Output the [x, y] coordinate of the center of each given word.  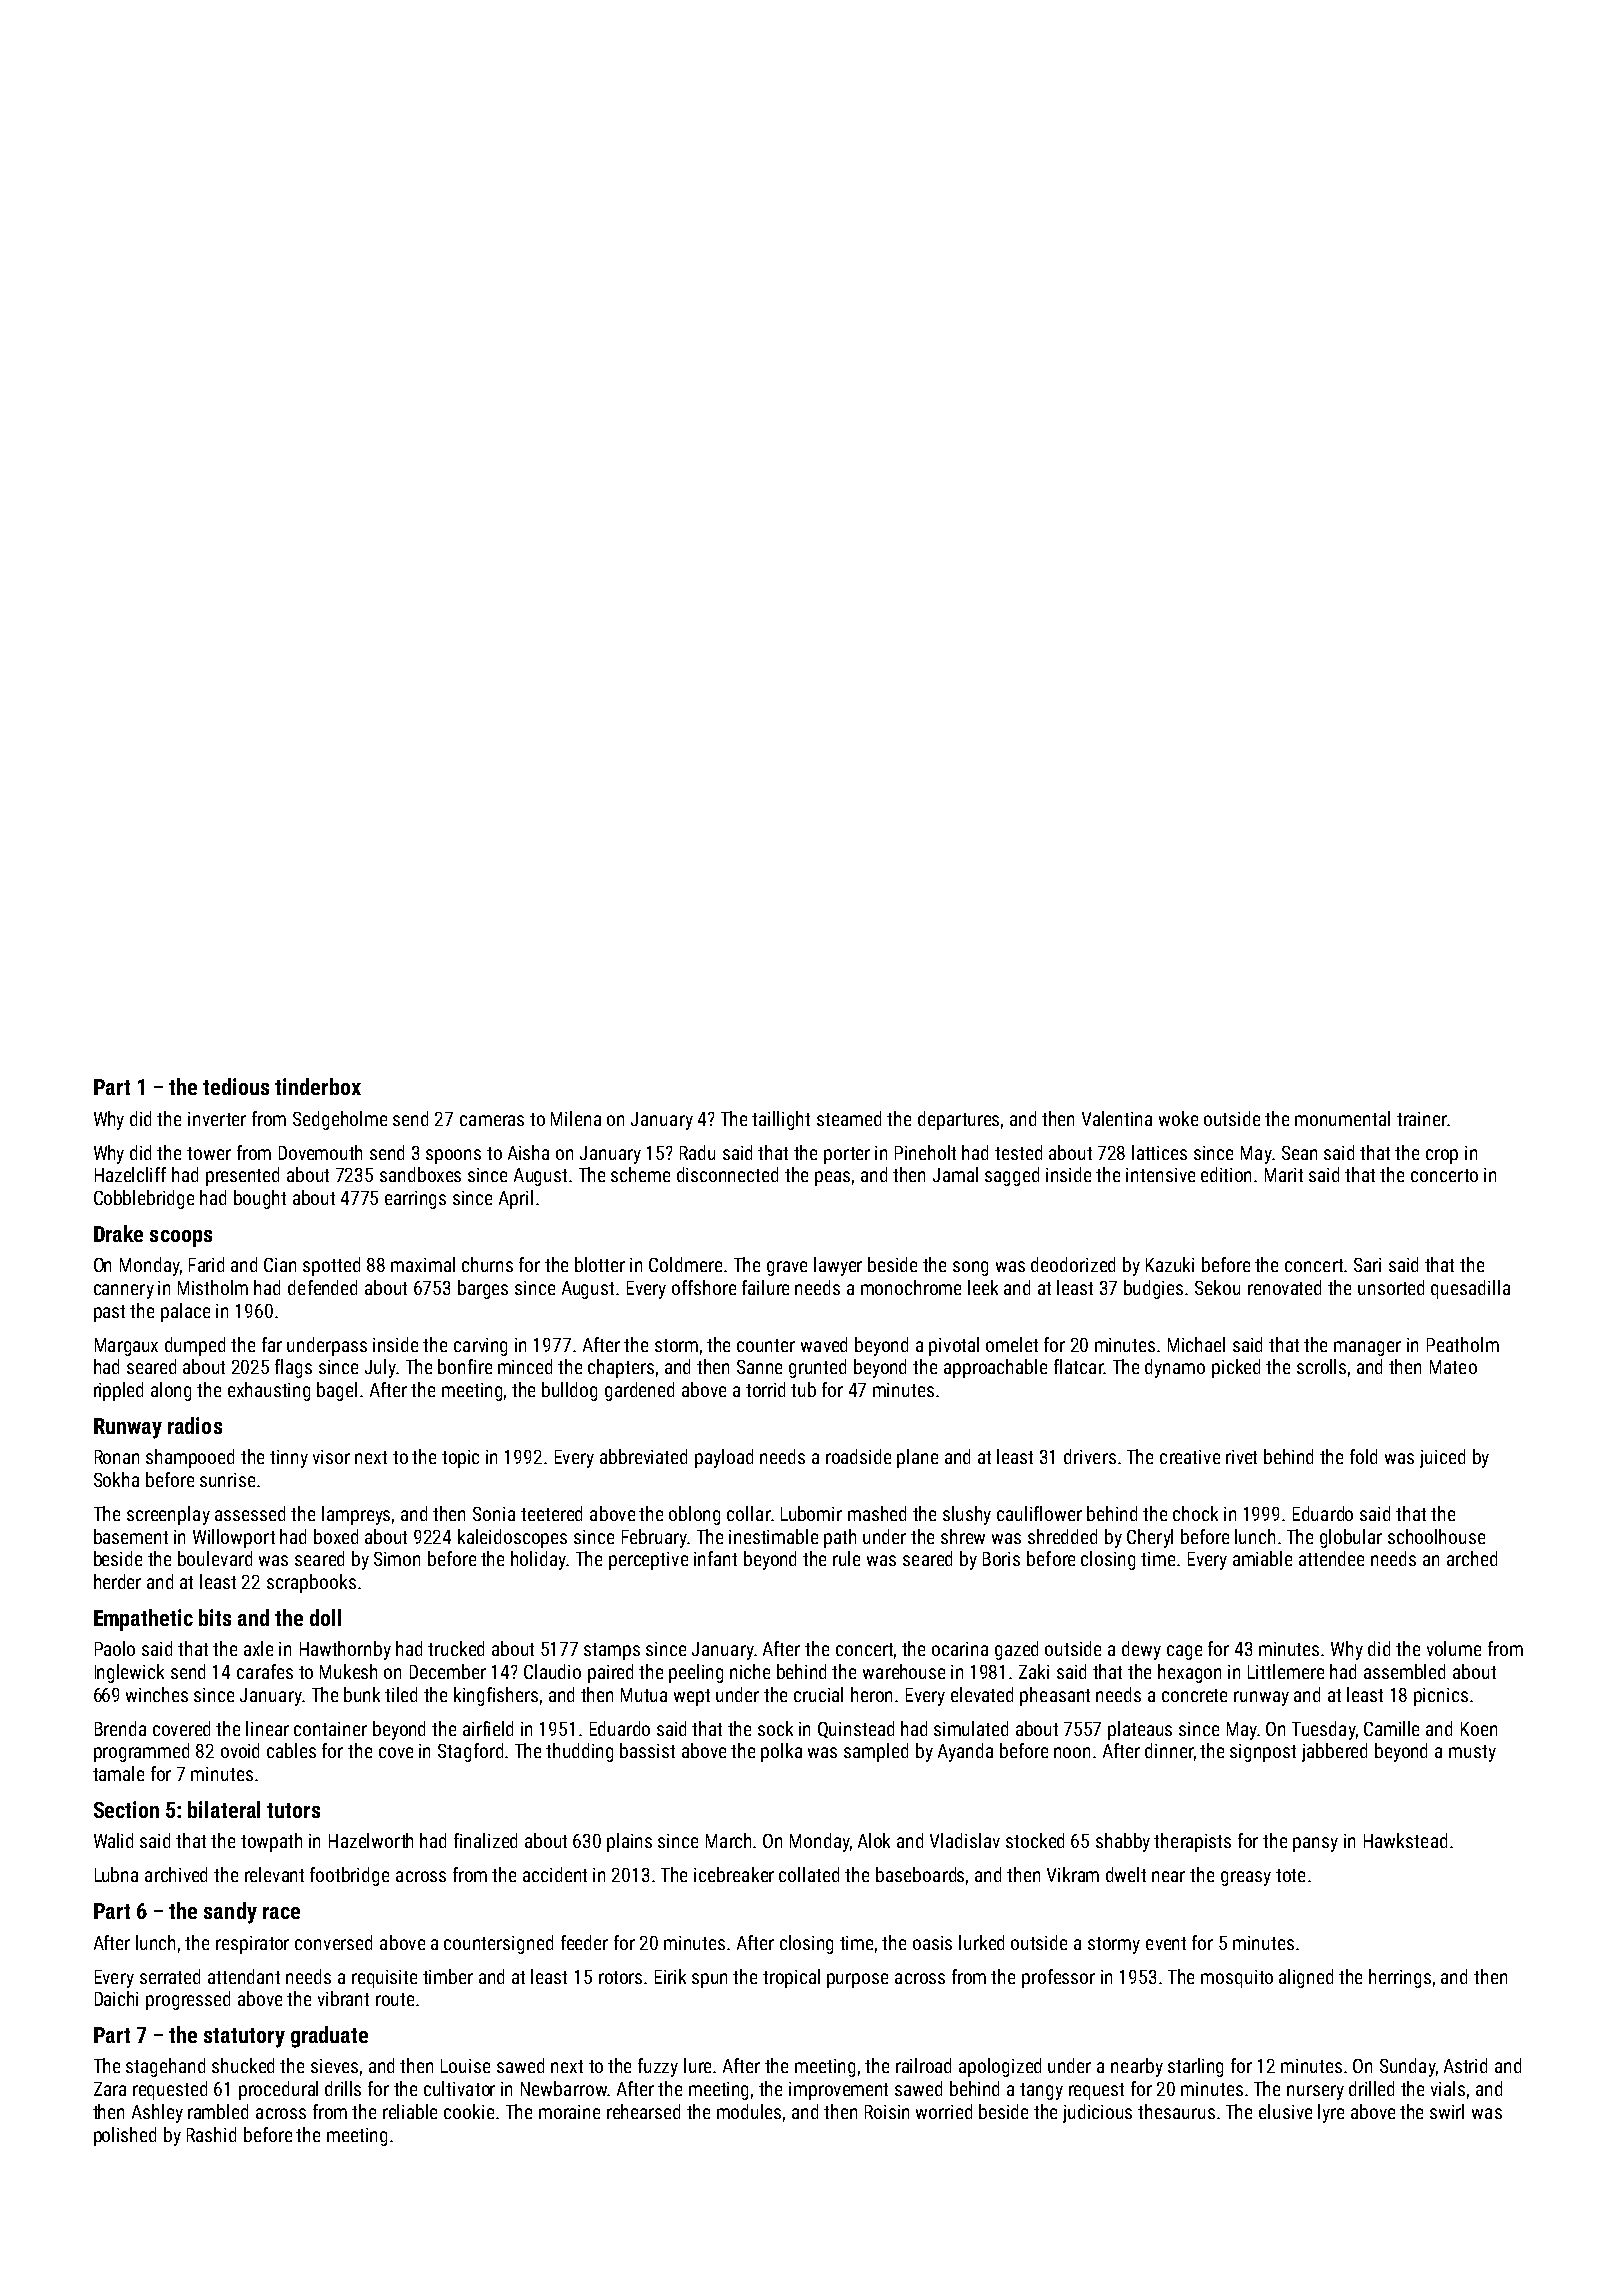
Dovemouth [320, 1152]
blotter [600, 1264]
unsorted [1391, 1287]
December [448, 1671]
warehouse [904, 1671]
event [1166, 1943]
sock [775, 1728]
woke [1178, 1118]
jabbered [1334, 1752]
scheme [640, 1174]
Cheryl [1150, 1538]
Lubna [116, 1874]
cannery [124, 1291]
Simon [397, 1559]
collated [809, 1874]
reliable [410, 2111]
